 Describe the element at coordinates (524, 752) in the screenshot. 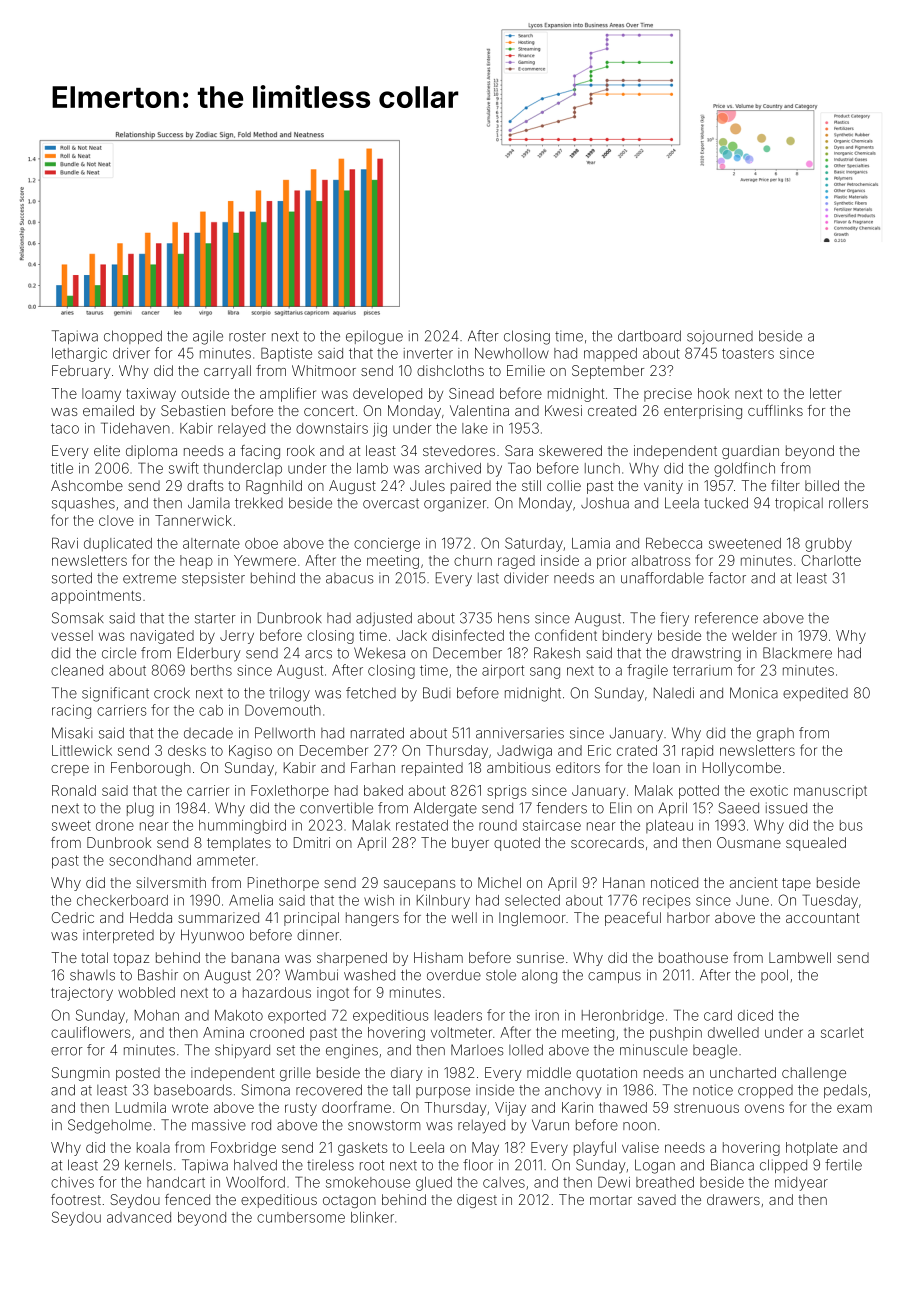

I see `Jadwiga` at that location.
